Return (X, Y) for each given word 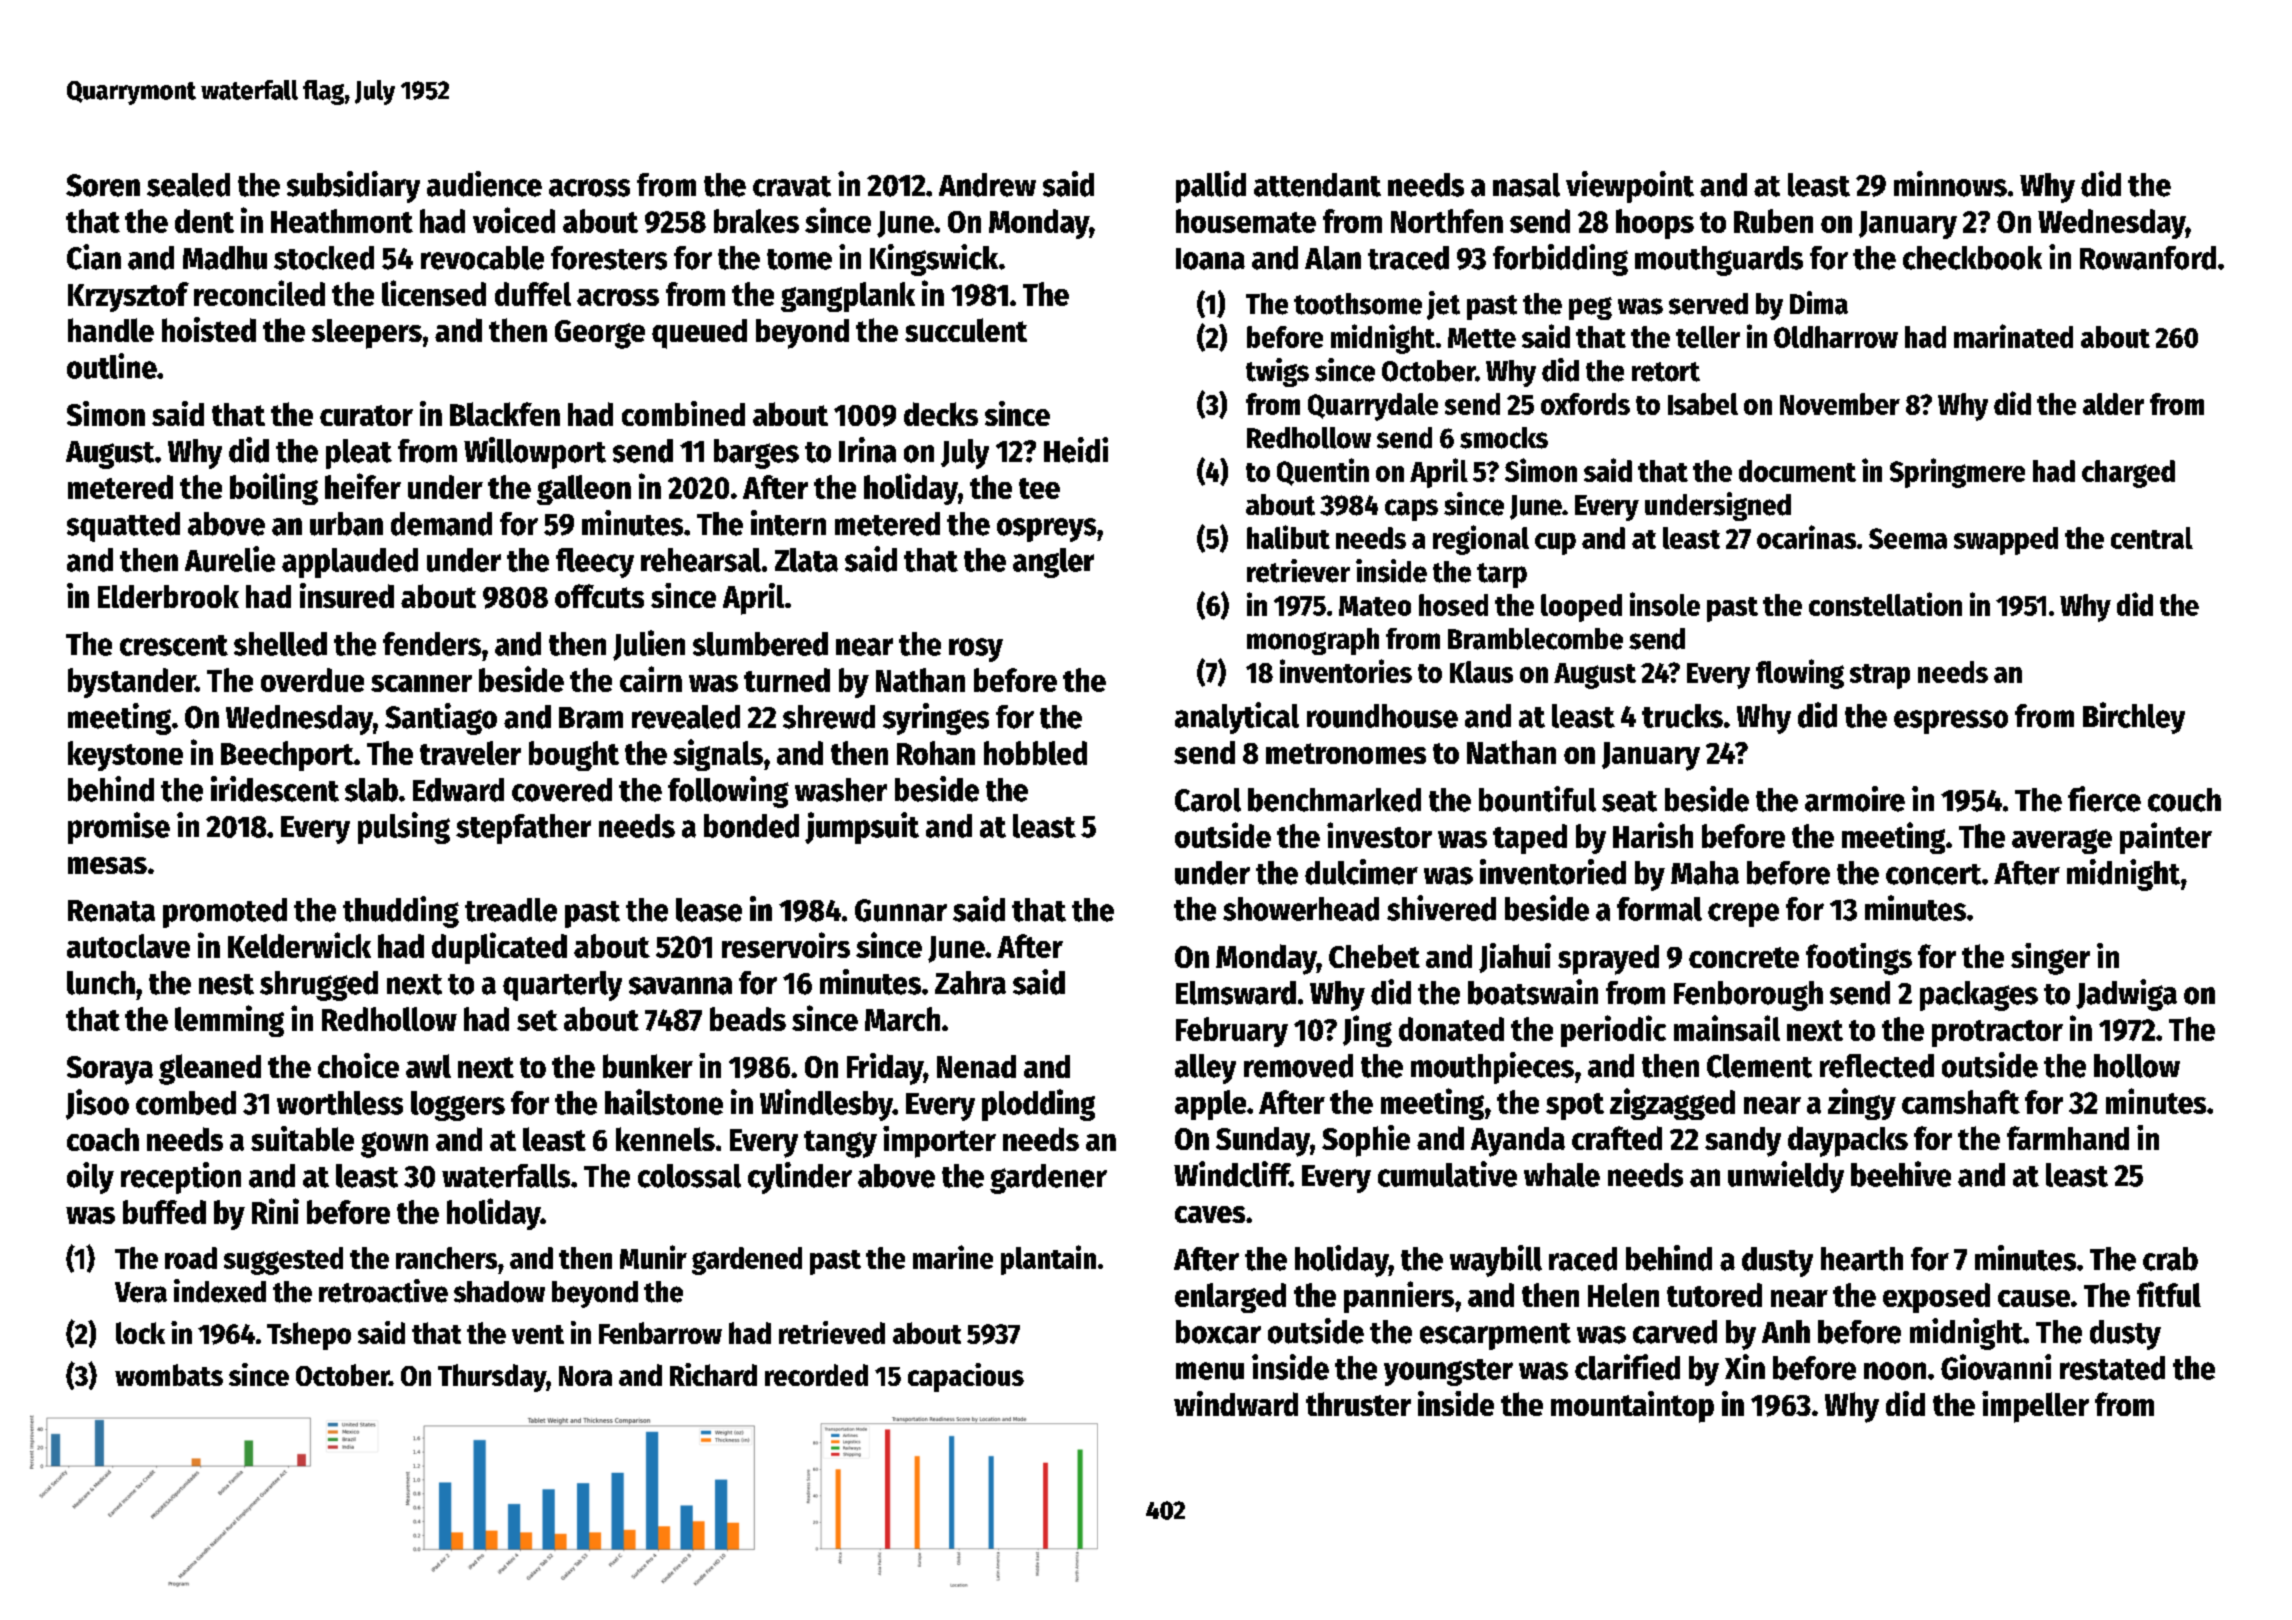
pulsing (404, 828)
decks (941, 414)
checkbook (1972, 258)
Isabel (1703, 404)
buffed (164, 1212)
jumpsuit (862, 828)
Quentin (1323, 472)
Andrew (987, 185)
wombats (169, 1375)
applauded (350, 563)
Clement (1759, 1066)
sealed (188, 185)
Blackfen (505, 414)
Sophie (1366, 1141)
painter (2166, 838)
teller (1708, 337)
